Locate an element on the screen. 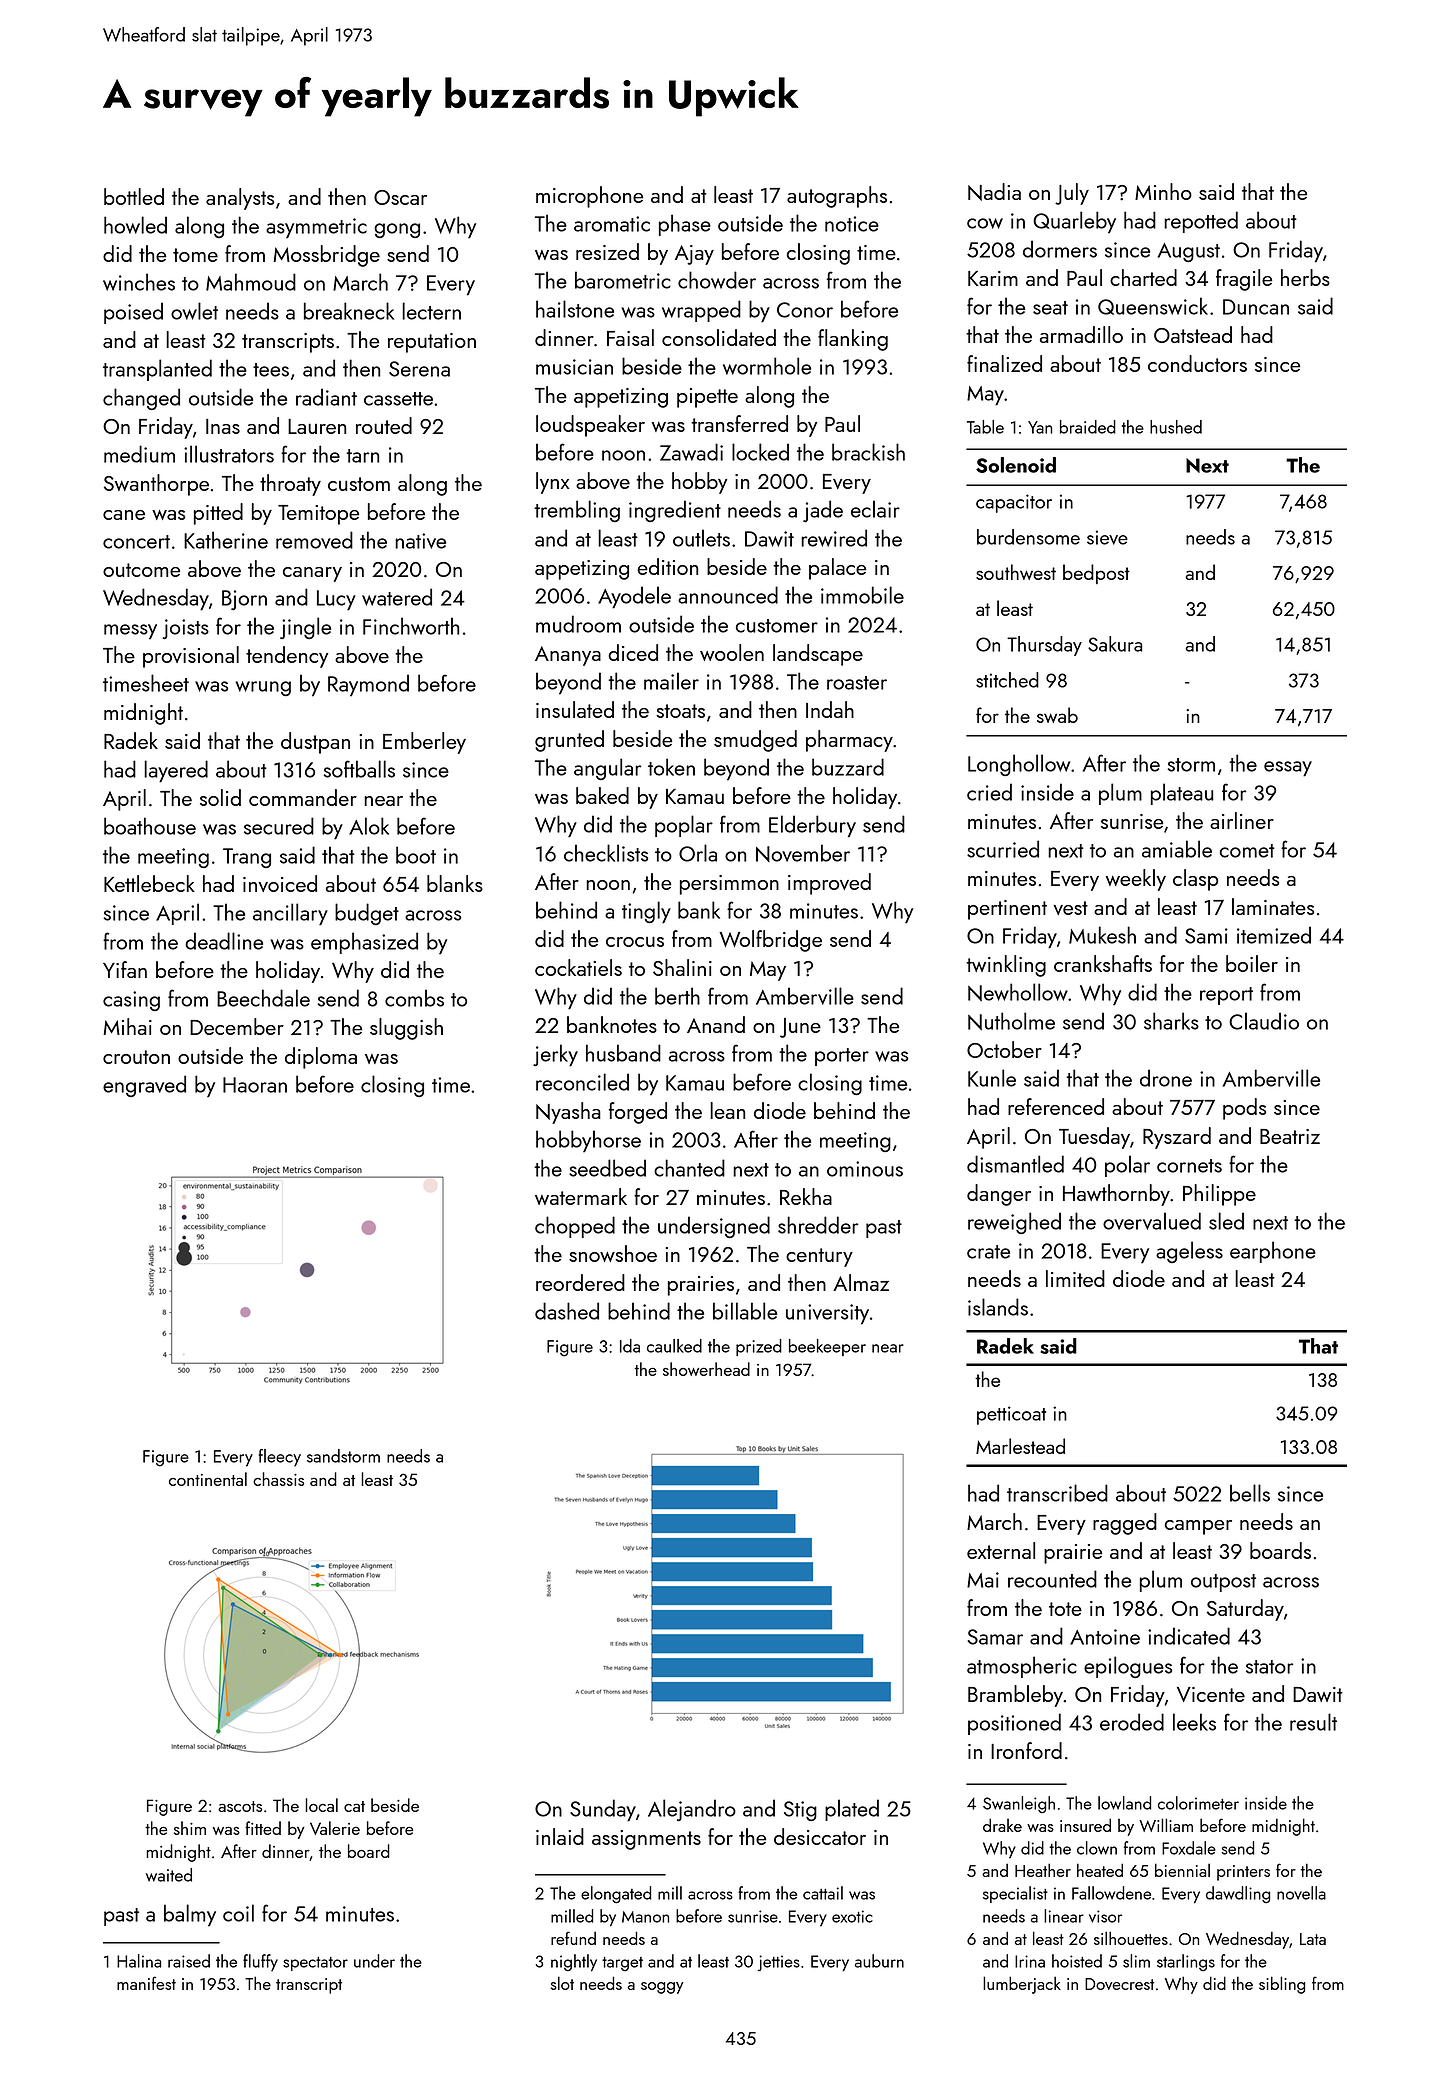 This screenshot has height=2100, width=1450. eclair is located at coordinates (875, 509).
